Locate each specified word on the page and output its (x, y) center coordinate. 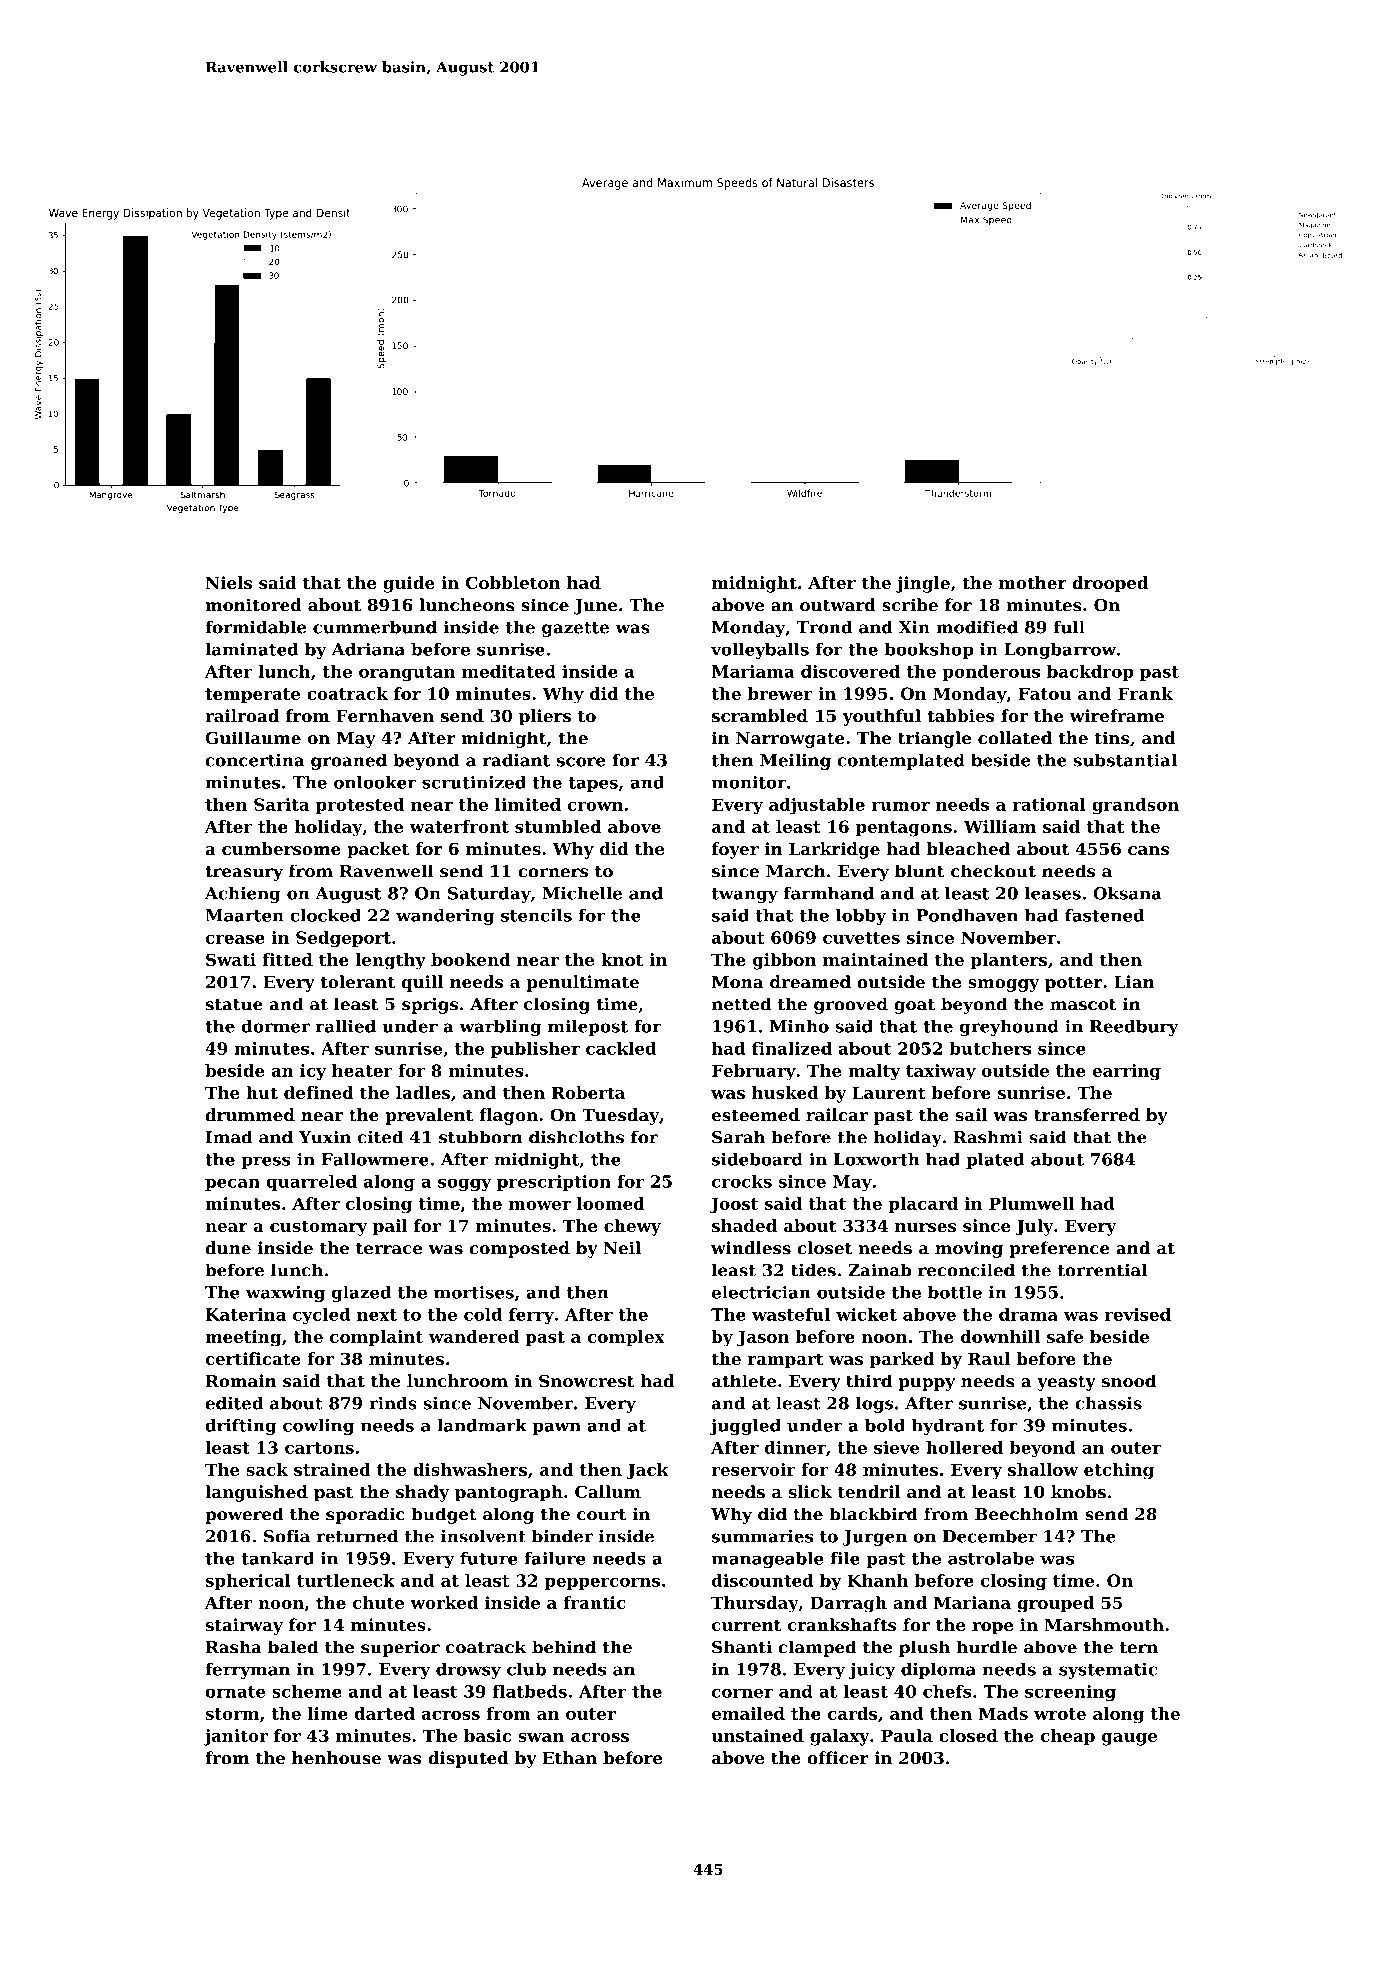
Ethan (569, 1758)
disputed (468, 1759)
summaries (762, 1536)
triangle (934, 739)
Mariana (972, 1602)
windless (751, 1248)
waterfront (459, 826)
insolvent (483, 1536)
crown (595, 806)
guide (409, 584)
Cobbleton (513, 582)
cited (380, 1137)
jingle (923, 584)
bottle (955, 1292)
